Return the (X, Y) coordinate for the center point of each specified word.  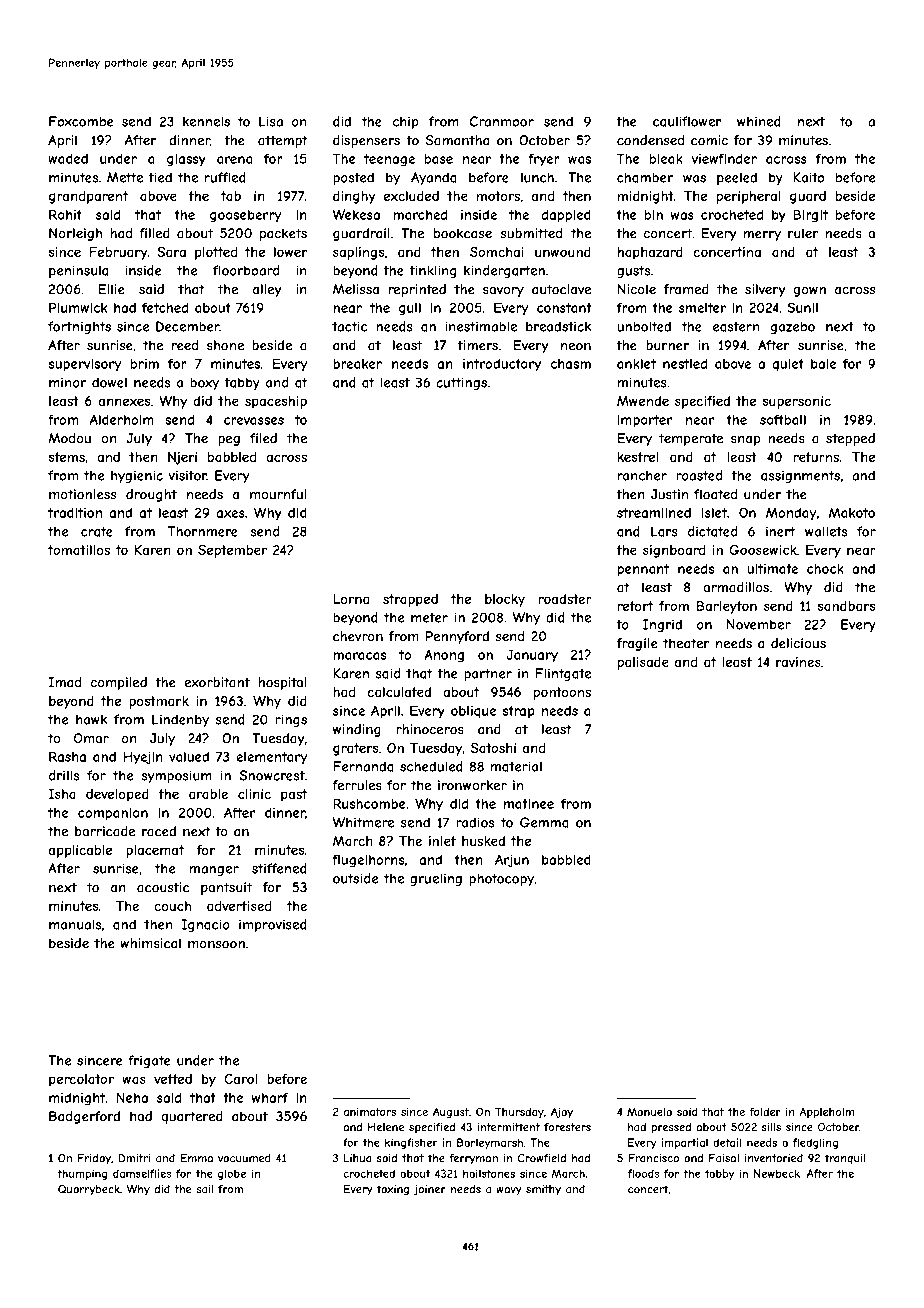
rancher (642, 475)
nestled (685, 363)
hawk (92, 719)
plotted (216, 253)
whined (759, 121)
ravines (798, 662)
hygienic (137, 476)
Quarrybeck (89, 1190)
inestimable (481, 326)
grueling (436, 879)
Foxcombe (81, 121)
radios (475, 822)
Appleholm (826, 1112)
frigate (149, 1061)
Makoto (852, 512)
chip (406, 122)
